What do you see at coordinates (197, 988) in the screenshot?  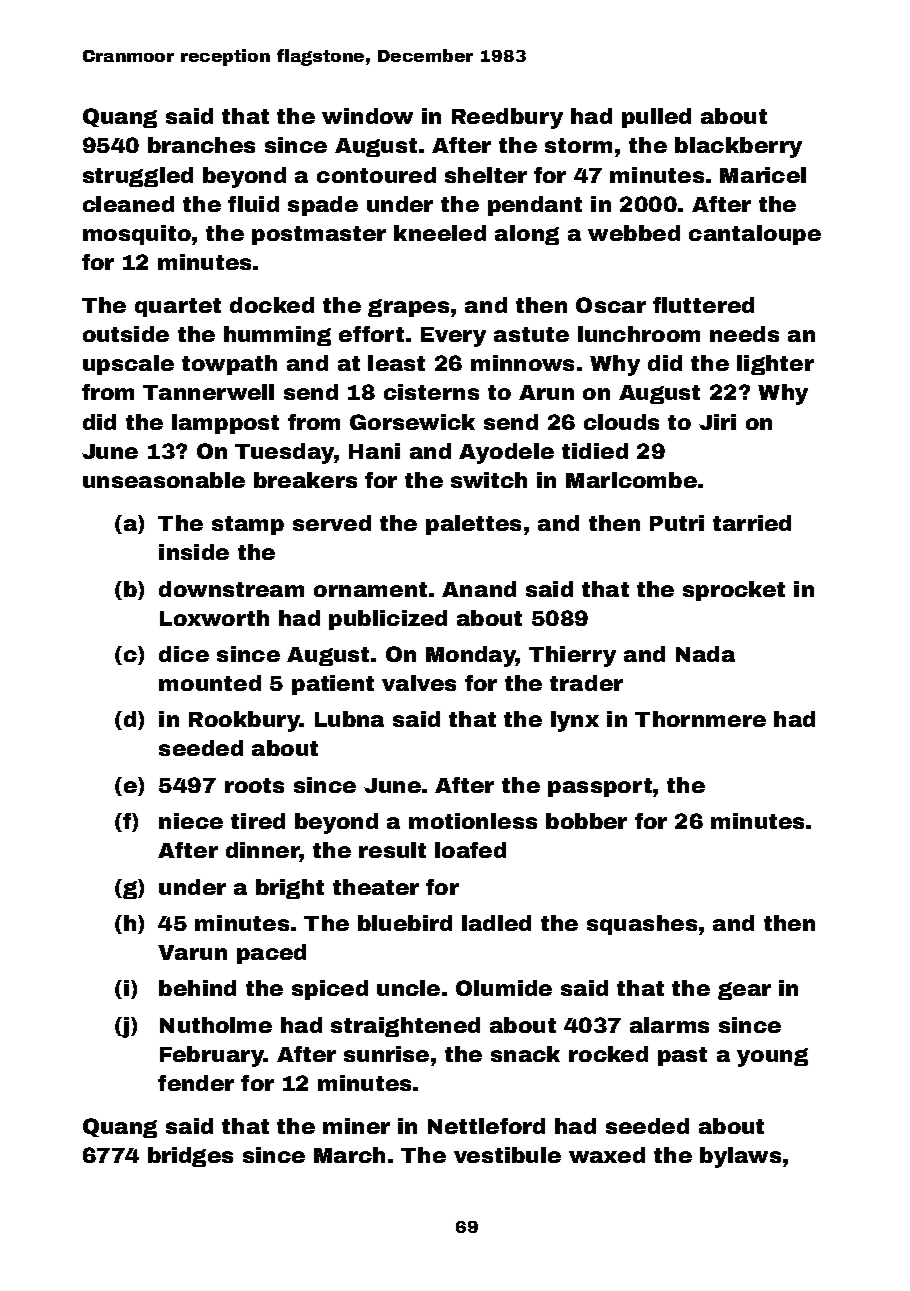 I see `behind` at bounding box center [197, 988].
